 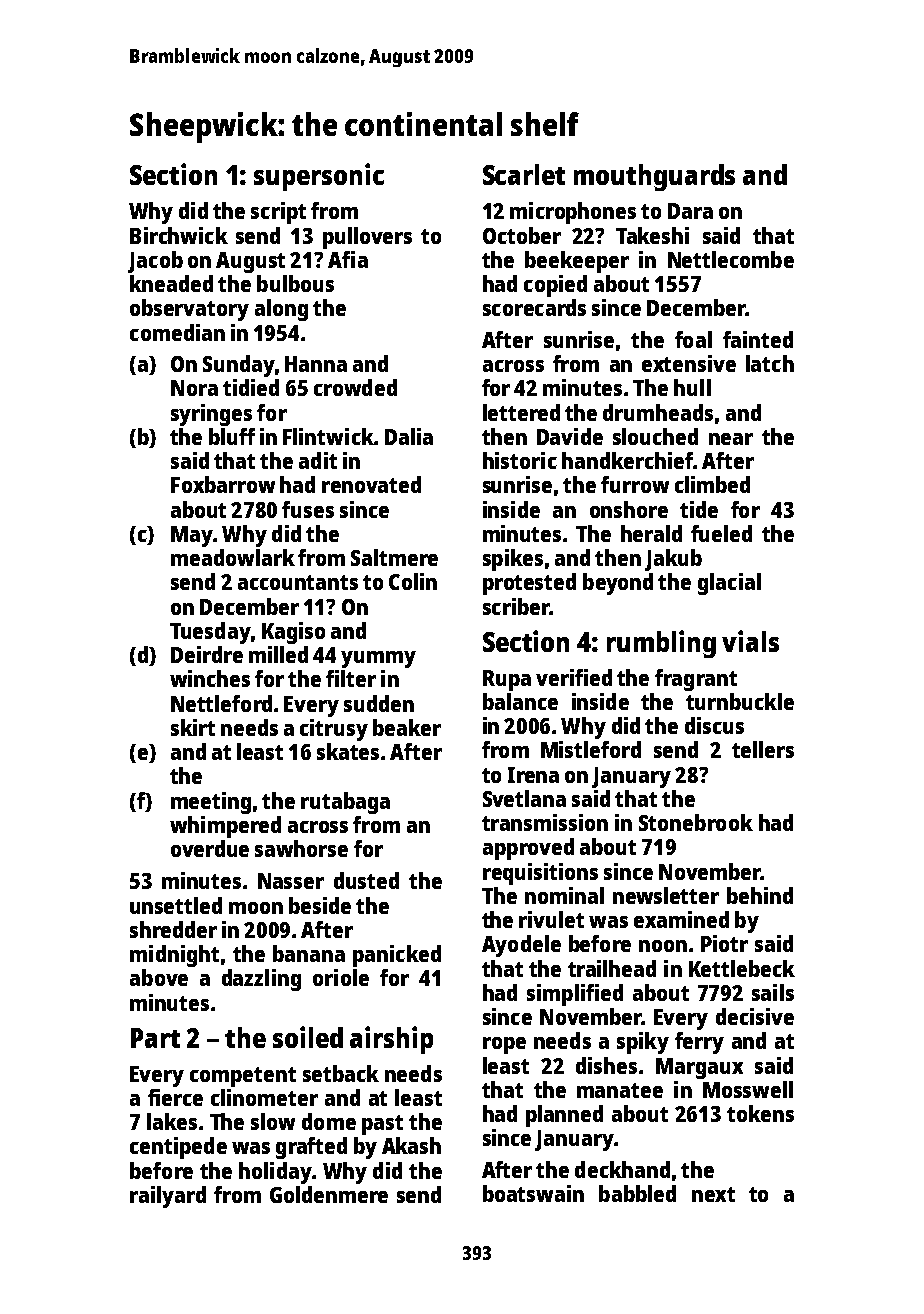 What do you see at coordinates (278, 213) in the screenshot?
I see `script` at bounding box center [278, 213].
